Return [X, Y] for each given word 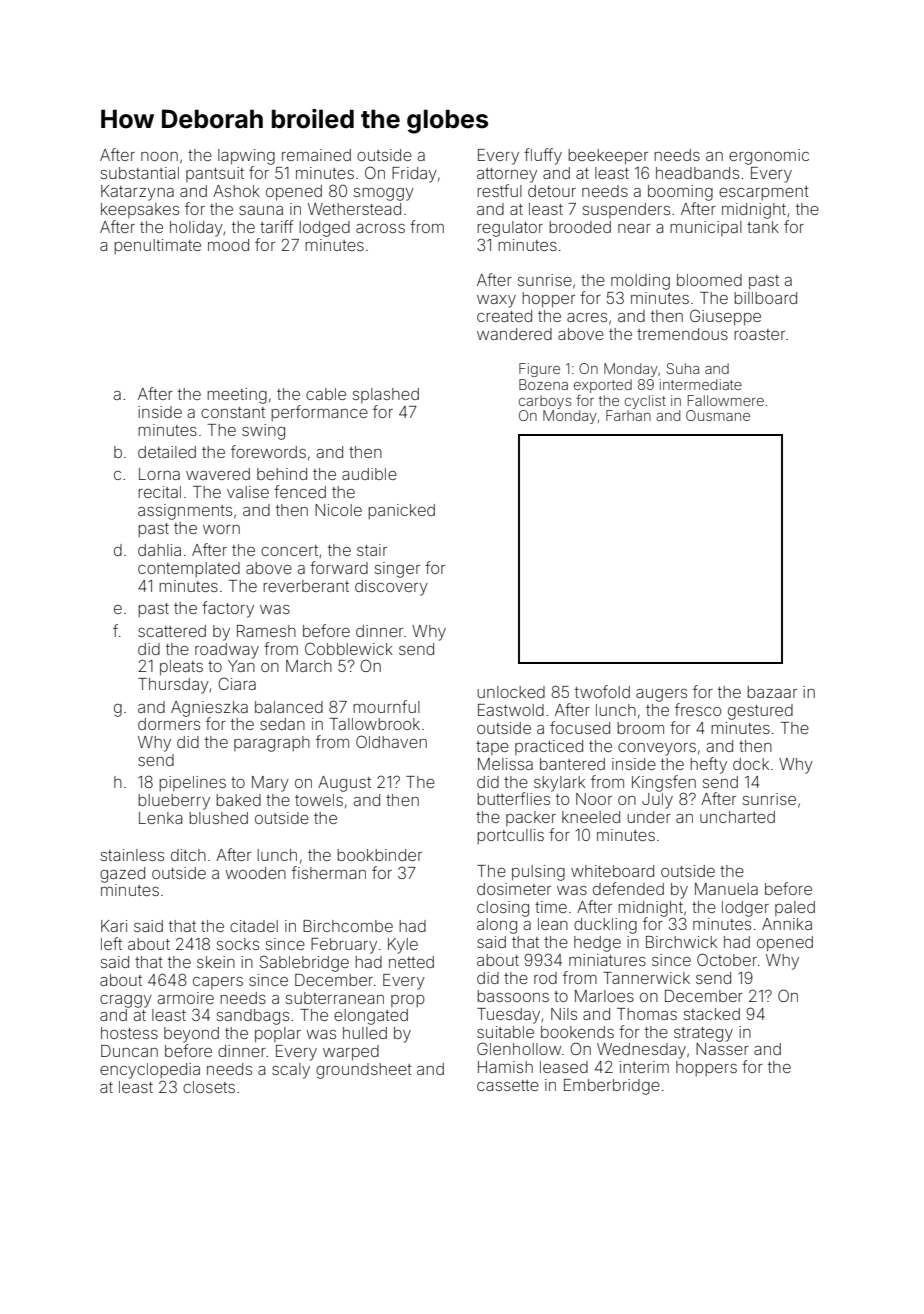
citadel [254, 926]
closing [503, 909]
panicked [401, 511]
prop [408, 1001]
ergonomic [769, 157]
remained [316, 155]
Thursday [173, 686]
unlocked [511, 692]
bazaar [772, 692]
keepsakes [140, 210]
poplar [278, 1035]
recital [159, 492]
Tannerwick [646, 978]
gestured [760, 712]
